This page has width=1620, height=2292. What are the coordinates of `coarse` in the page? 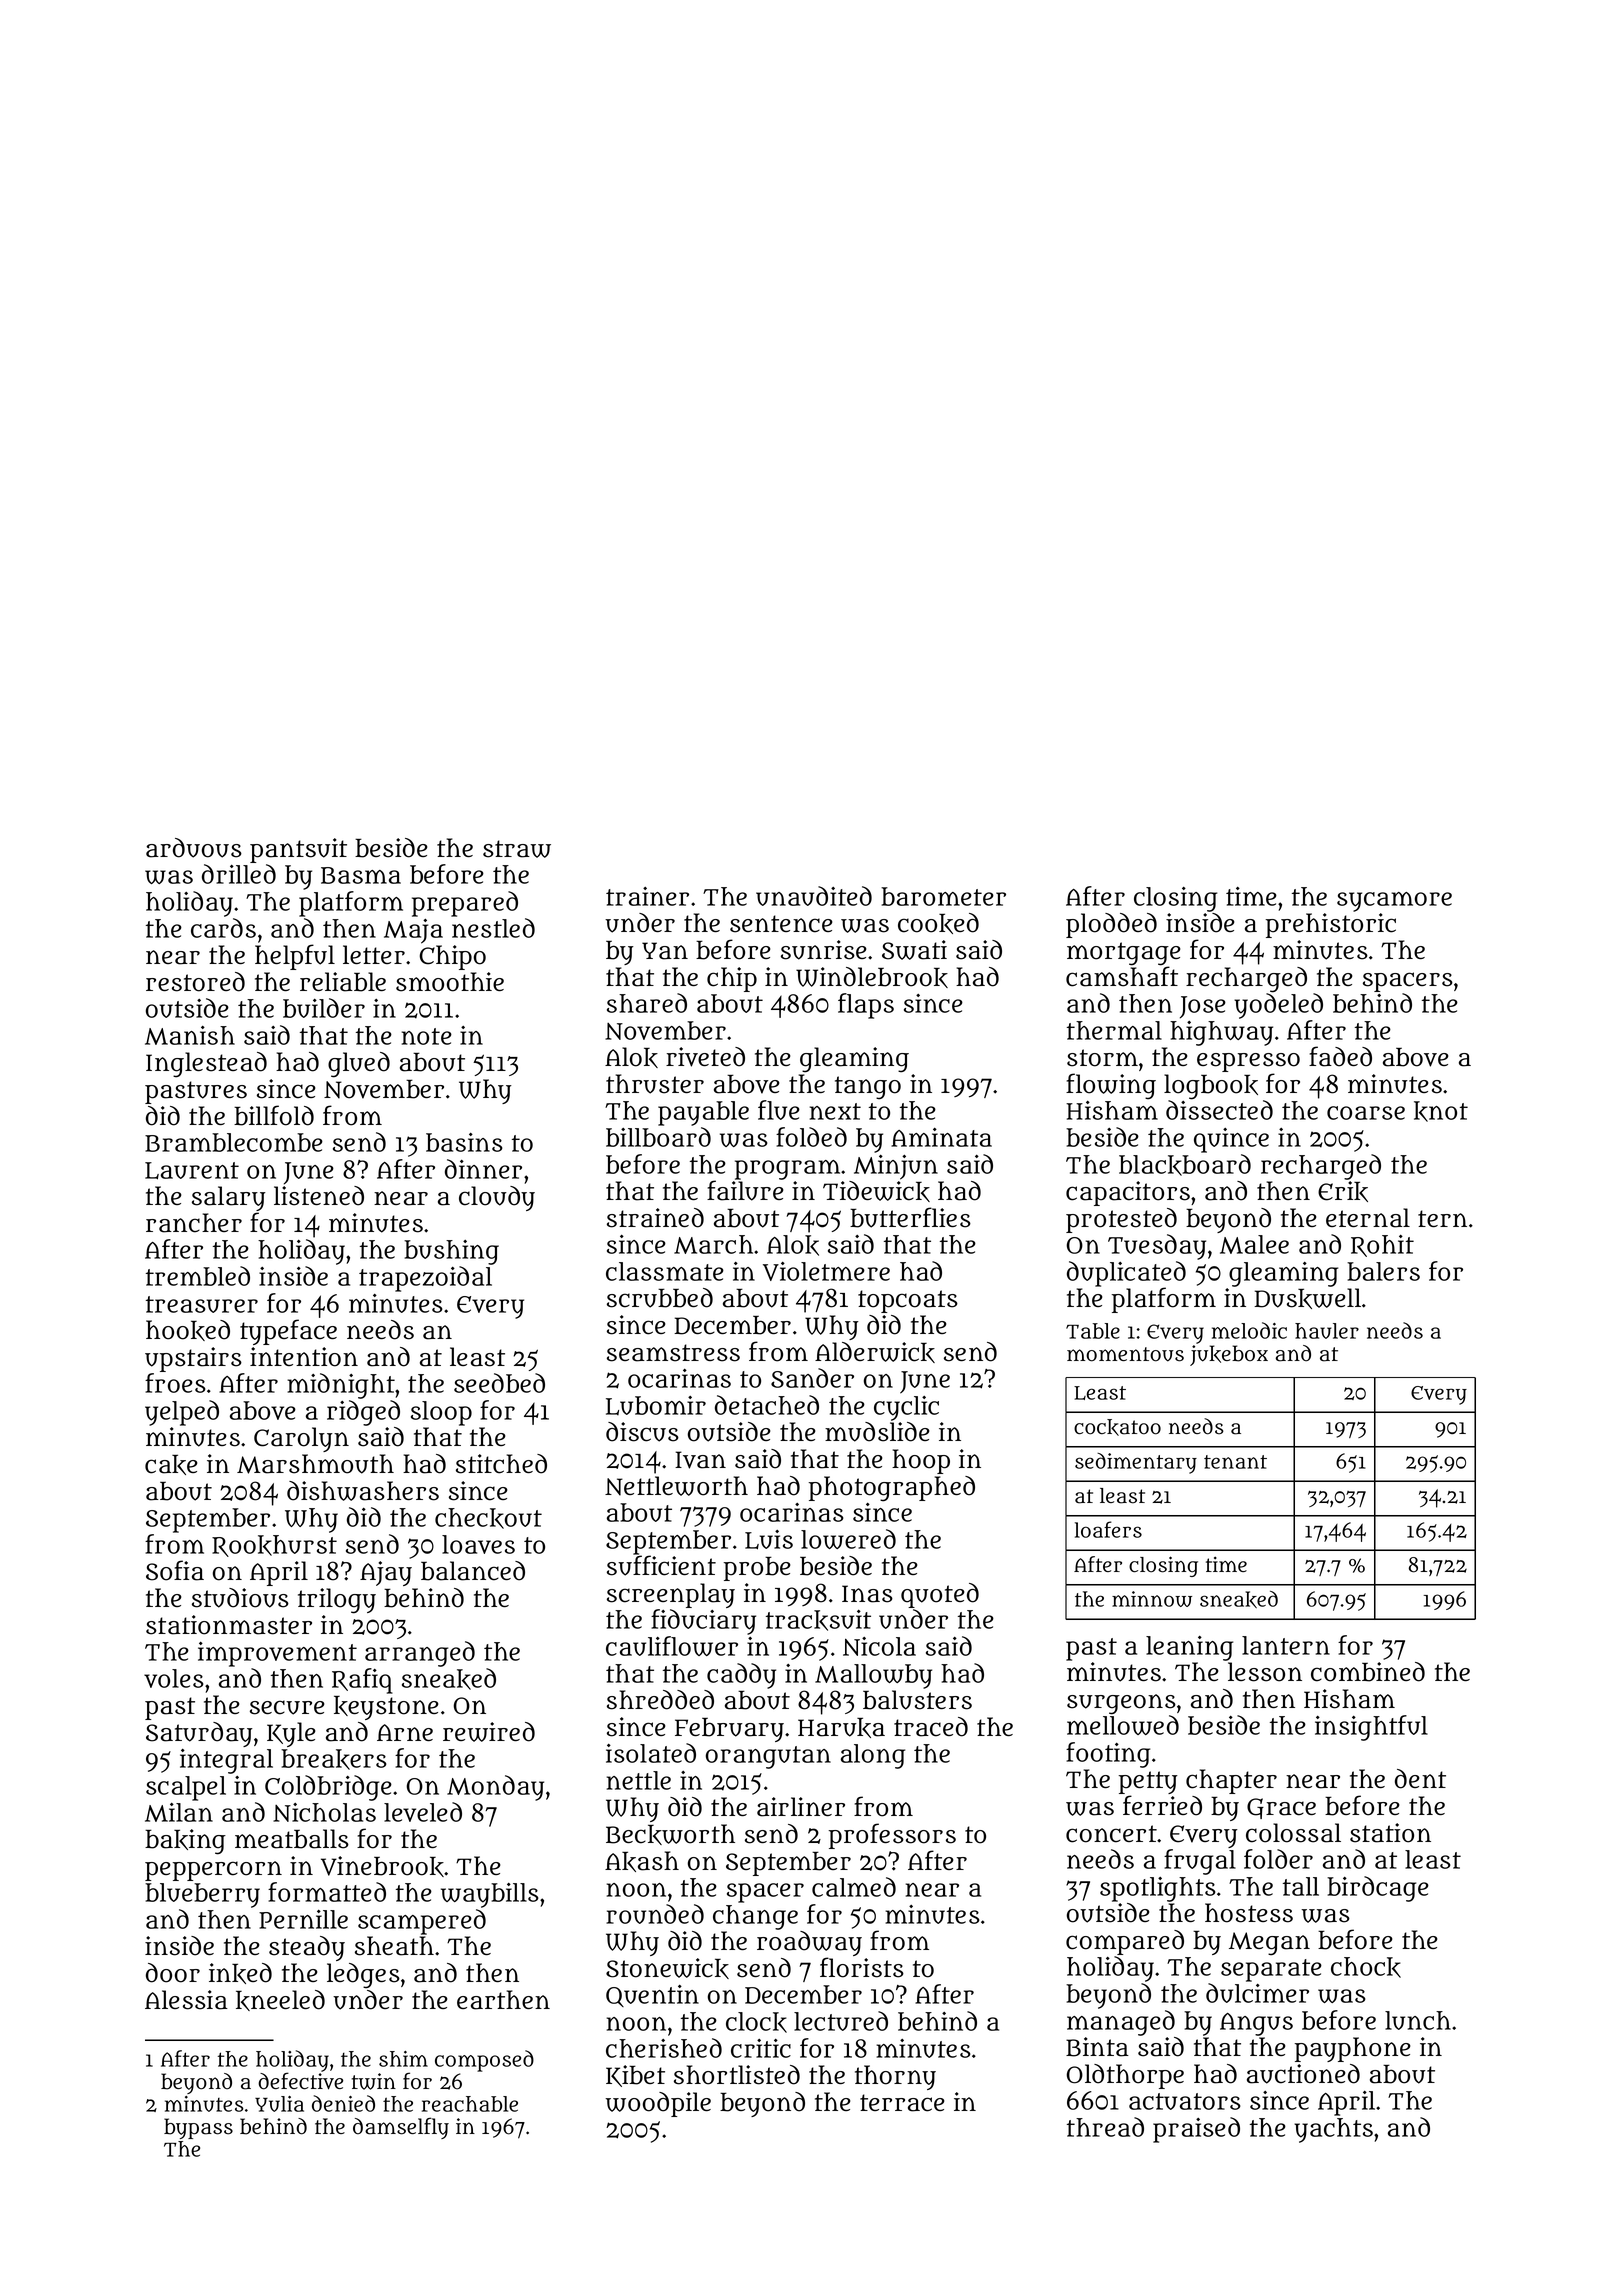 It's located at (1366, 1113).
